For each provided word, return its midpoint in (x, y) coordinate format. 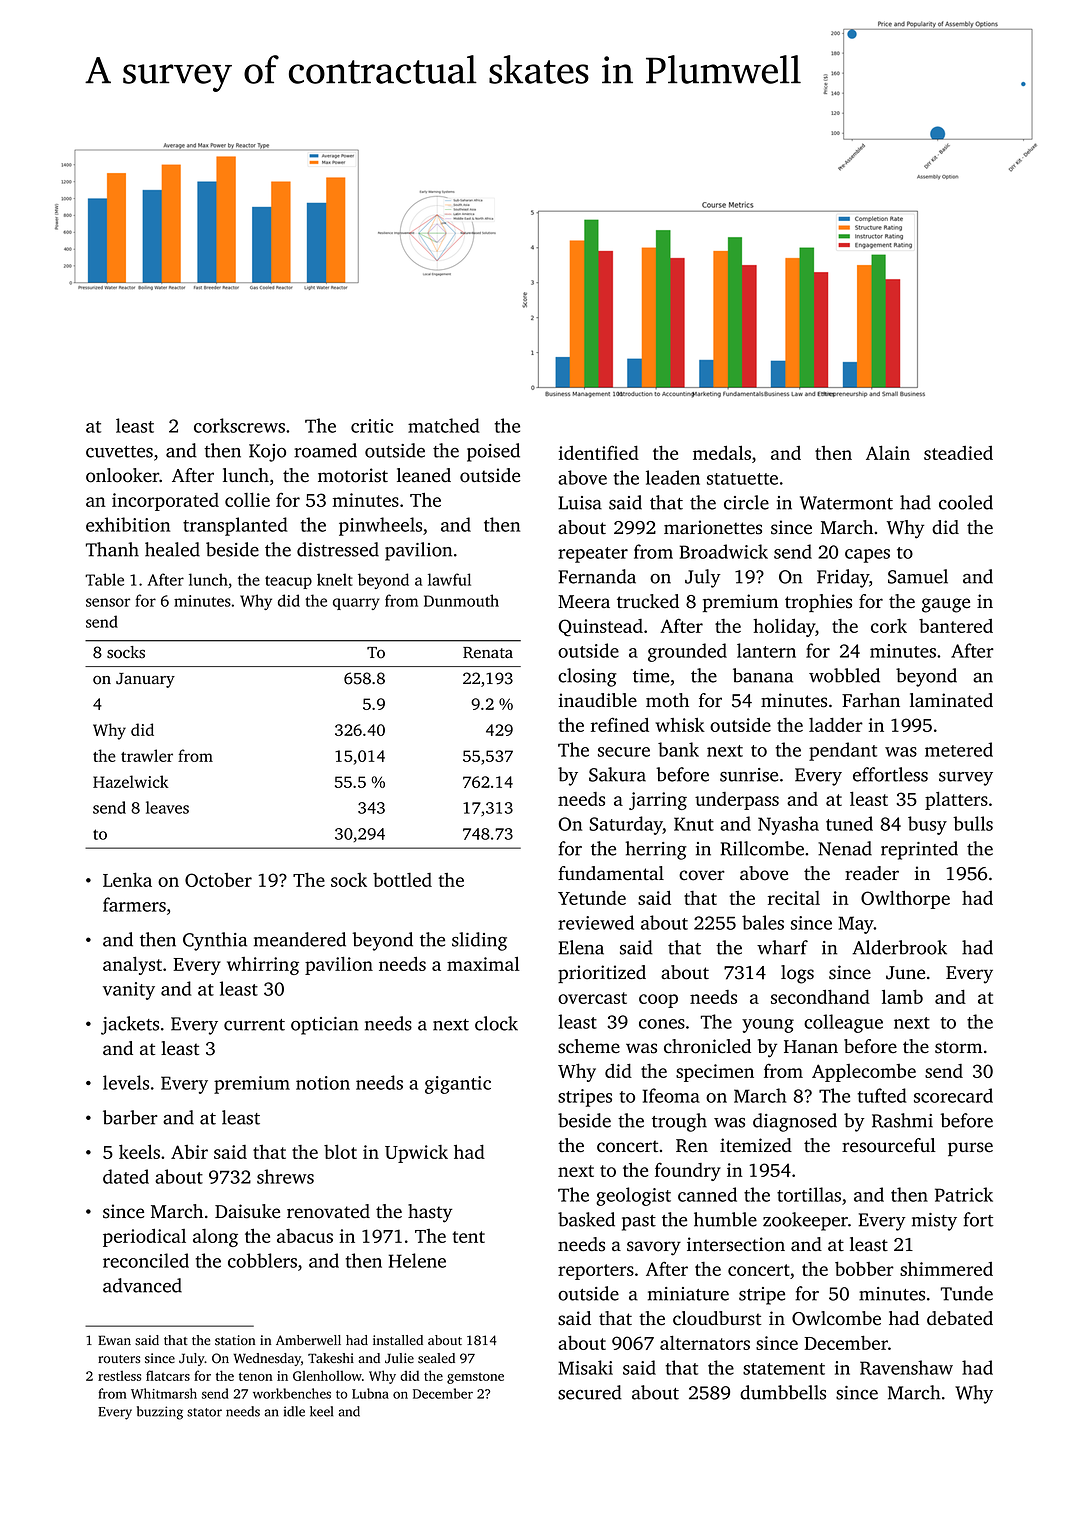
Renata (488, 653)
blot (340, 1151)
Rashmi (902, 1120)
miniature (688, 1294)
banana (763, 675)
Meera (584, 602)
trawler (147, 755)
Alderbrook (899, 947)
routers (119, 1359)
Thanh (112, 549)
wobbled (844, 675)
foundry (688, 1171)
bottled (402, 880)
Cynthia (215, 941)
